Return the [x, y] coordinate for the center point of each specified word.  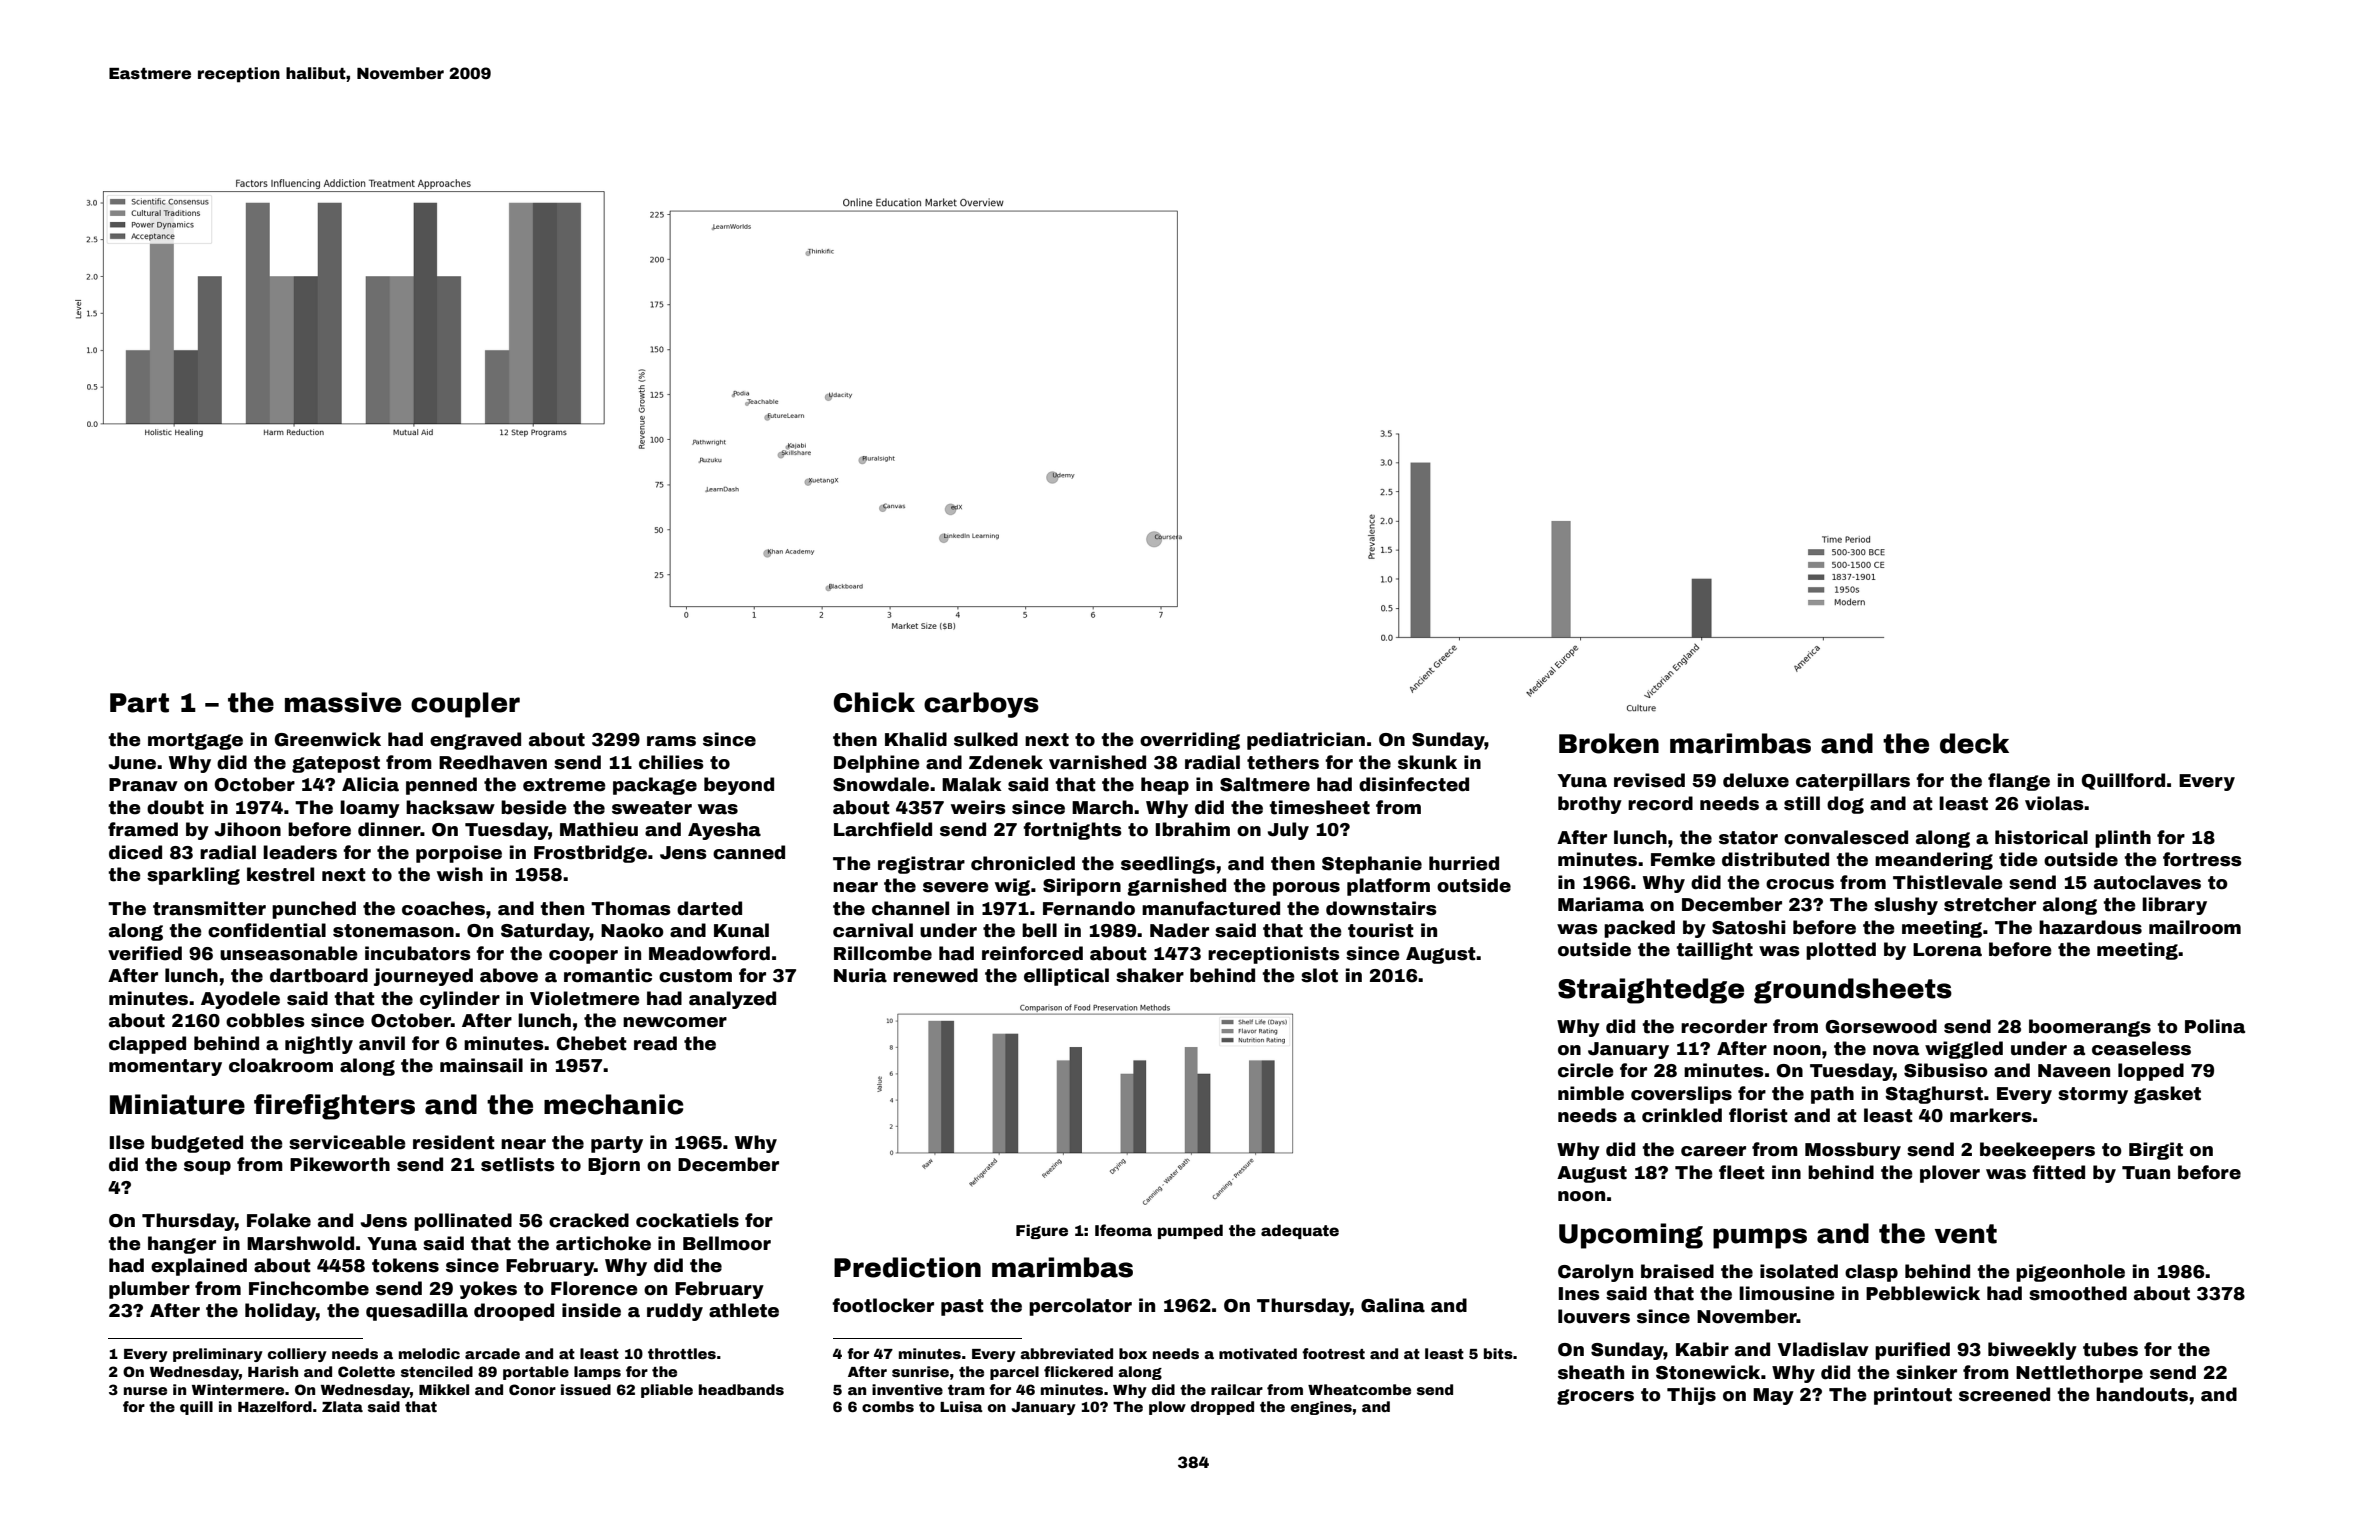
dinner [389, 829]
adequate [1300, 1231]
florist [1758, 1115]
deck [1974, 743]
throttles [682, 1353]
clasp [1871, 1273]
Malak [972, 784]
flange [2019, 782]
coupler [465, 705]
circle [1586, 1070]
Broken [1609, 743]
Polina [2215, 1026]
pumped [1190, 1231]
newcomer [675, 1022]
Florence [594, 1288]
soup [207, 1168]
